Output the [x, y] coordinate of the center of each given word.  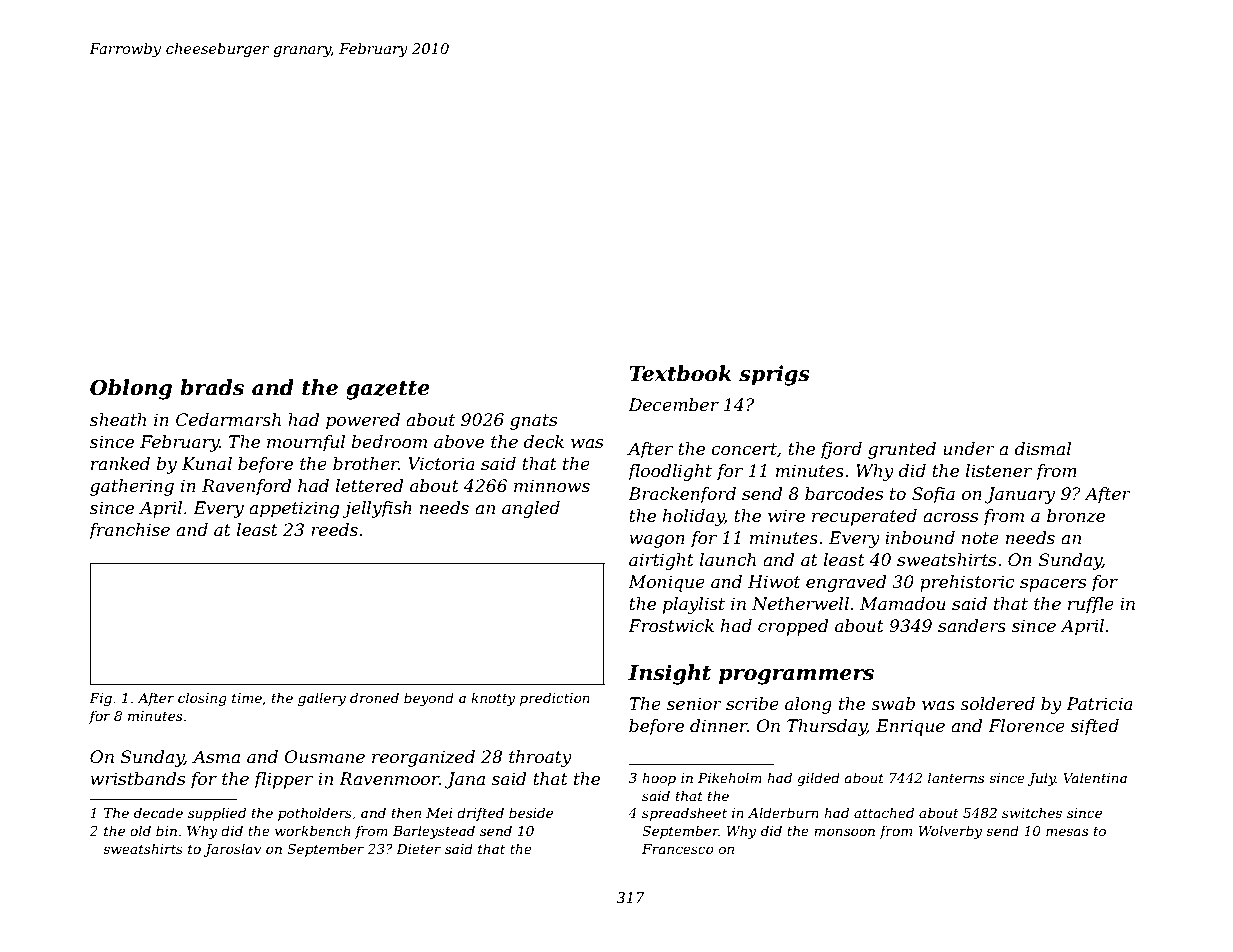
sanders [972, 626]
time [247, 698]
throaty [540, 758]
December [673, 405]
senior [694, 704]
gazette [388, 390]
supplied [217, 814]
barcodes [844, 494]
